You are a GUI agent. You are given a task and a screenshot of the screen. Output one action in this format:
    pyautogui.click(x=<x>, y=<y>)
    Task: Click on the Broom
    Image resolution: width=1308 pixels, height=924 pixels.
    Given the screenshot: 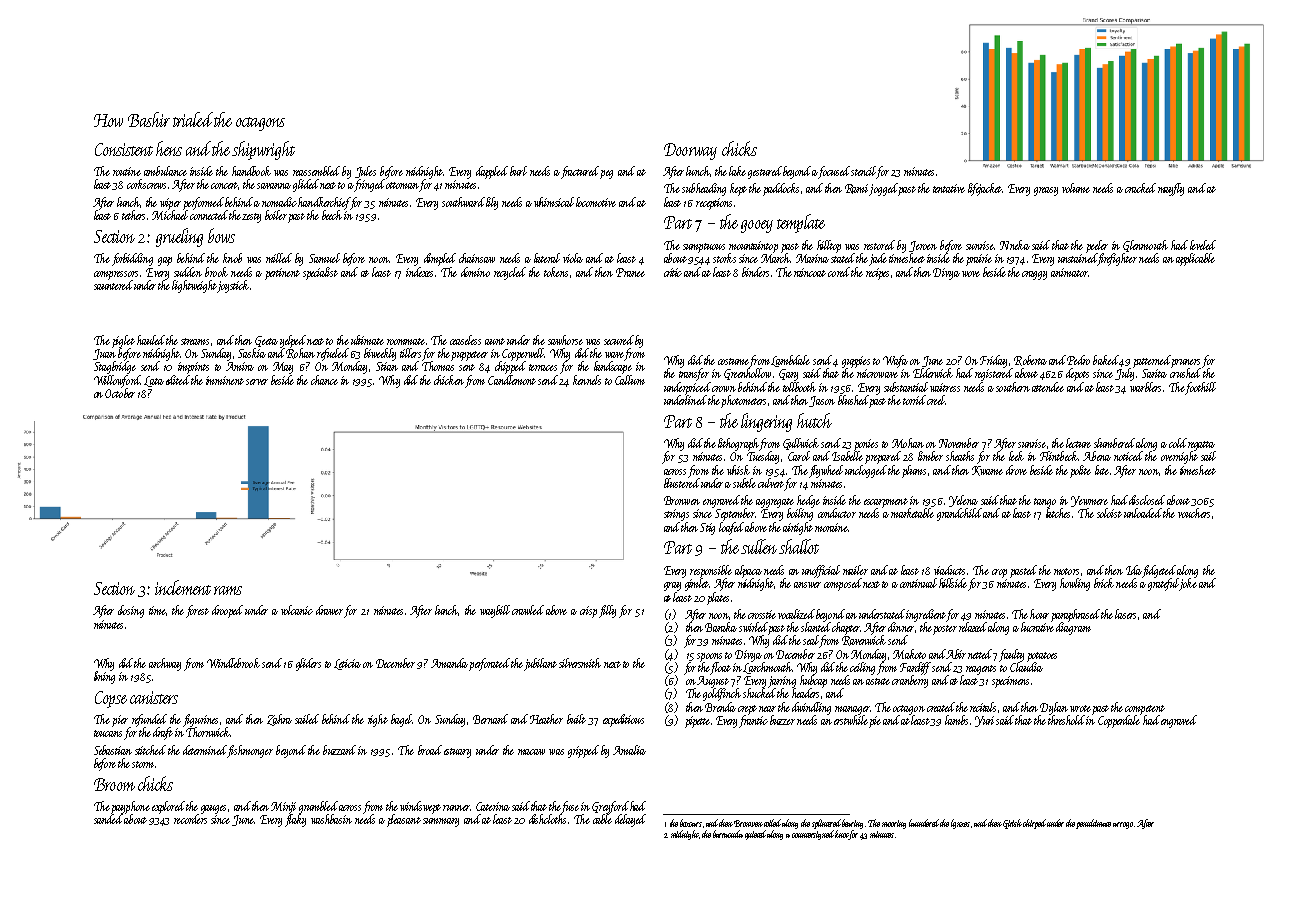 What is the action you would take?
    pyautogui.click(x=114, y=784)
